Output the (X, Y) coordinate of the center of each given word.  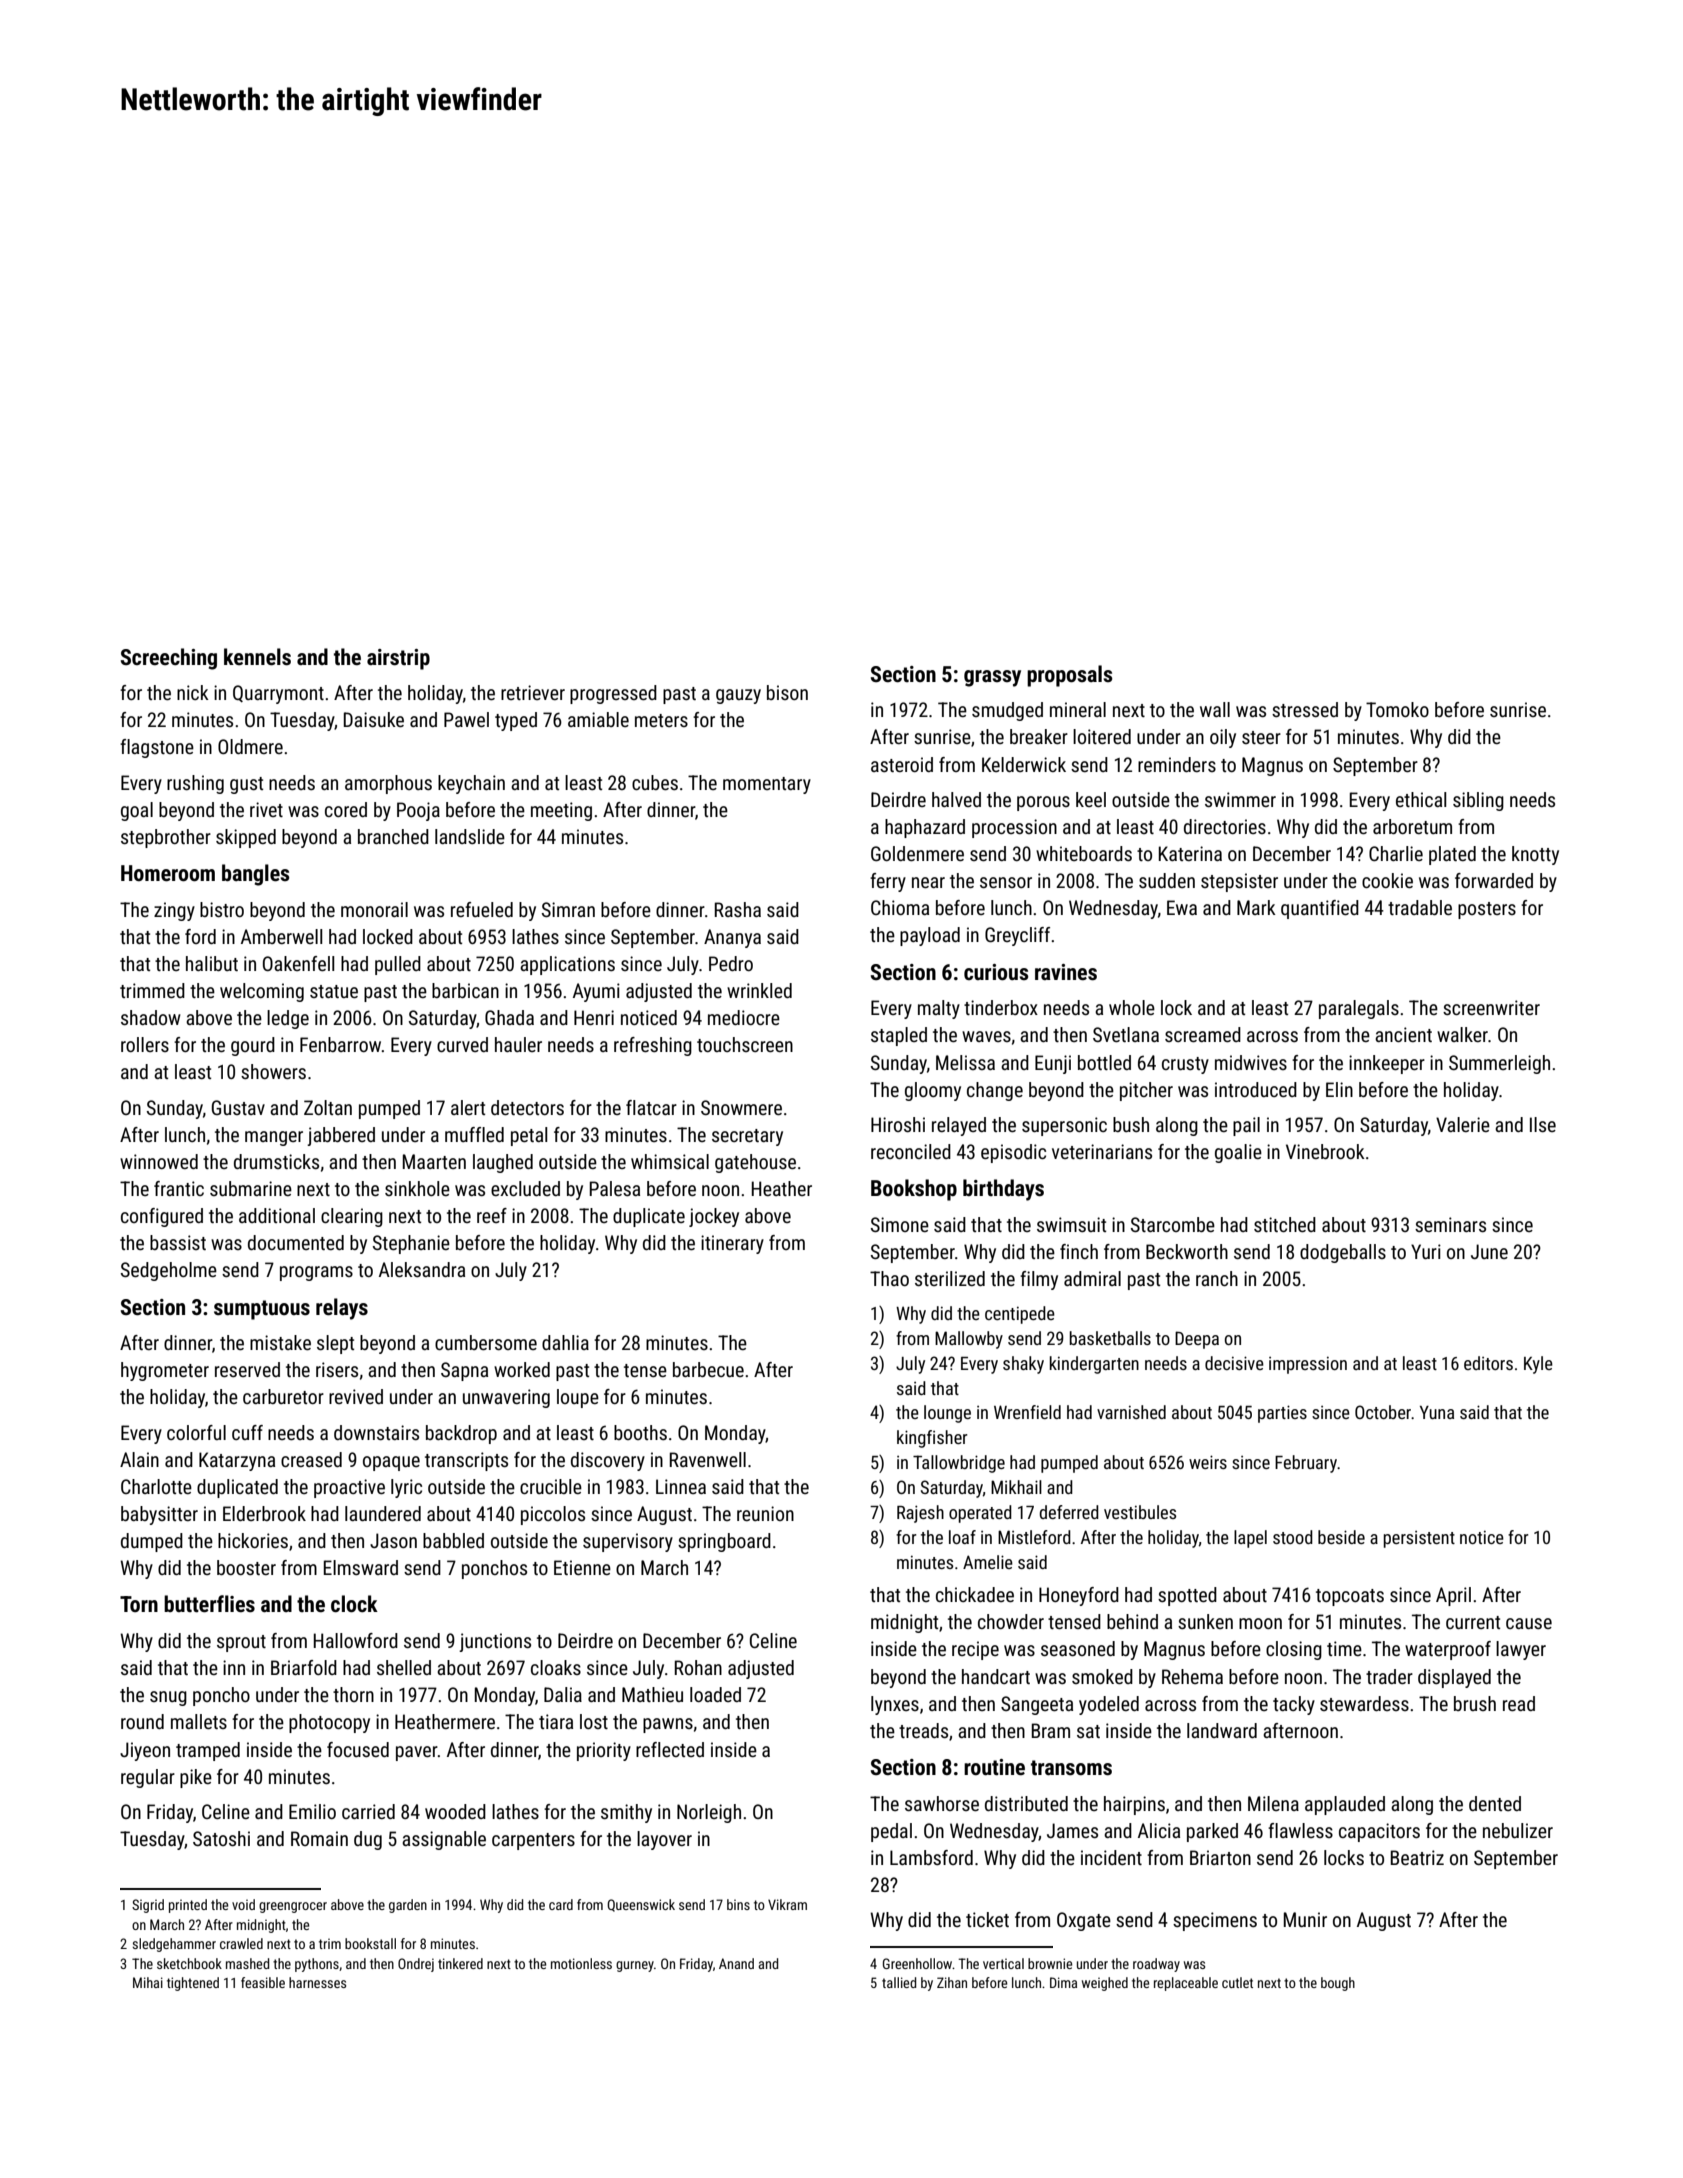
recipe (975, 1650)
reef (492, 1215)
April (1453, 1596)
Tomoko (1397, 709)
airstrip (398, 659)
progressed (613, 694)
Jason (393, 1540)
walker (1462, 1034)
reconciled (911, 1151)
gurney (635, 1966)
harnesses (317, 1982)
